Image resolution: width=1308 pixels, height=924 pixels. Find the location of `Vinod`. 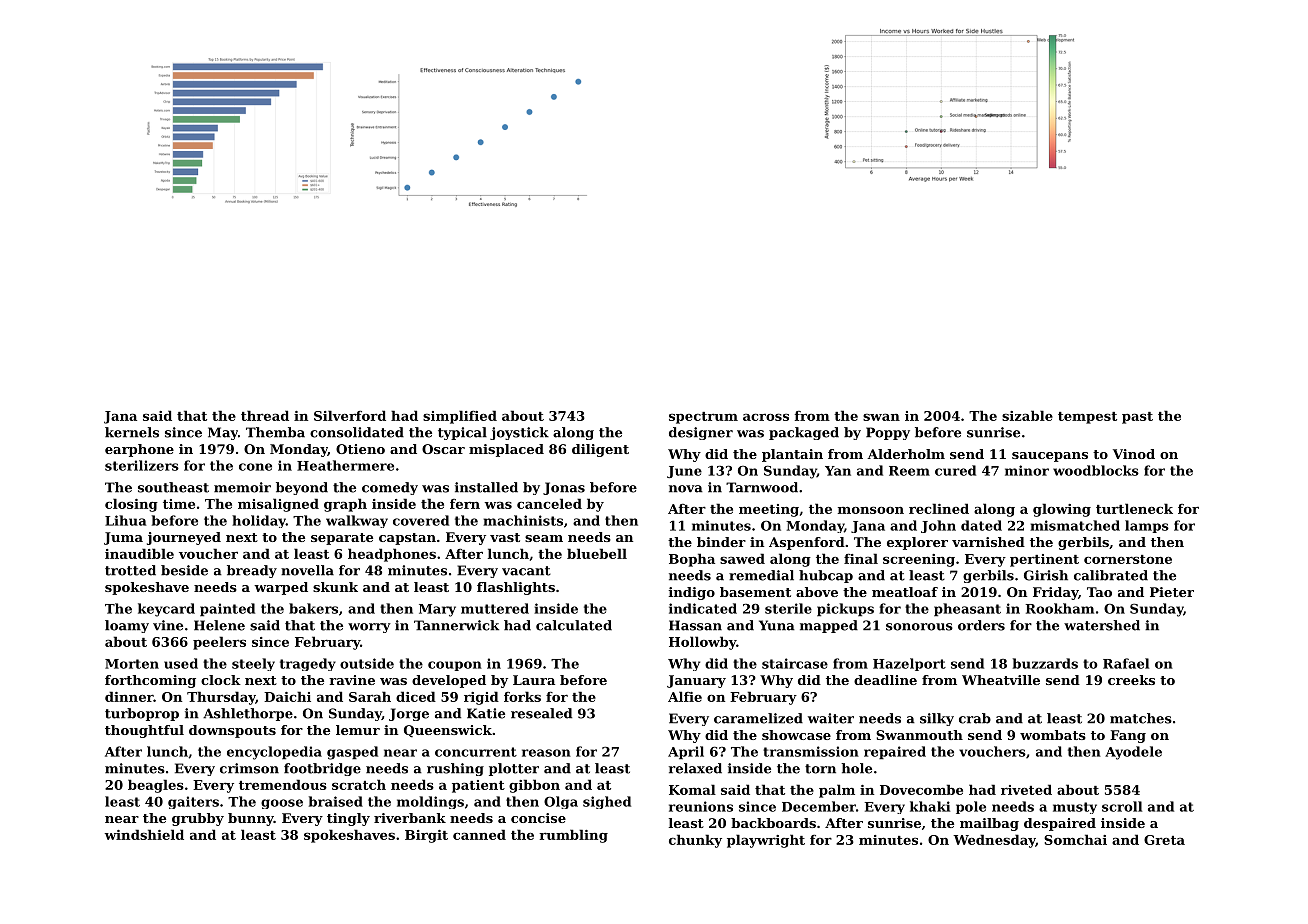

Vinod is located at coordinates (1134, 454).
